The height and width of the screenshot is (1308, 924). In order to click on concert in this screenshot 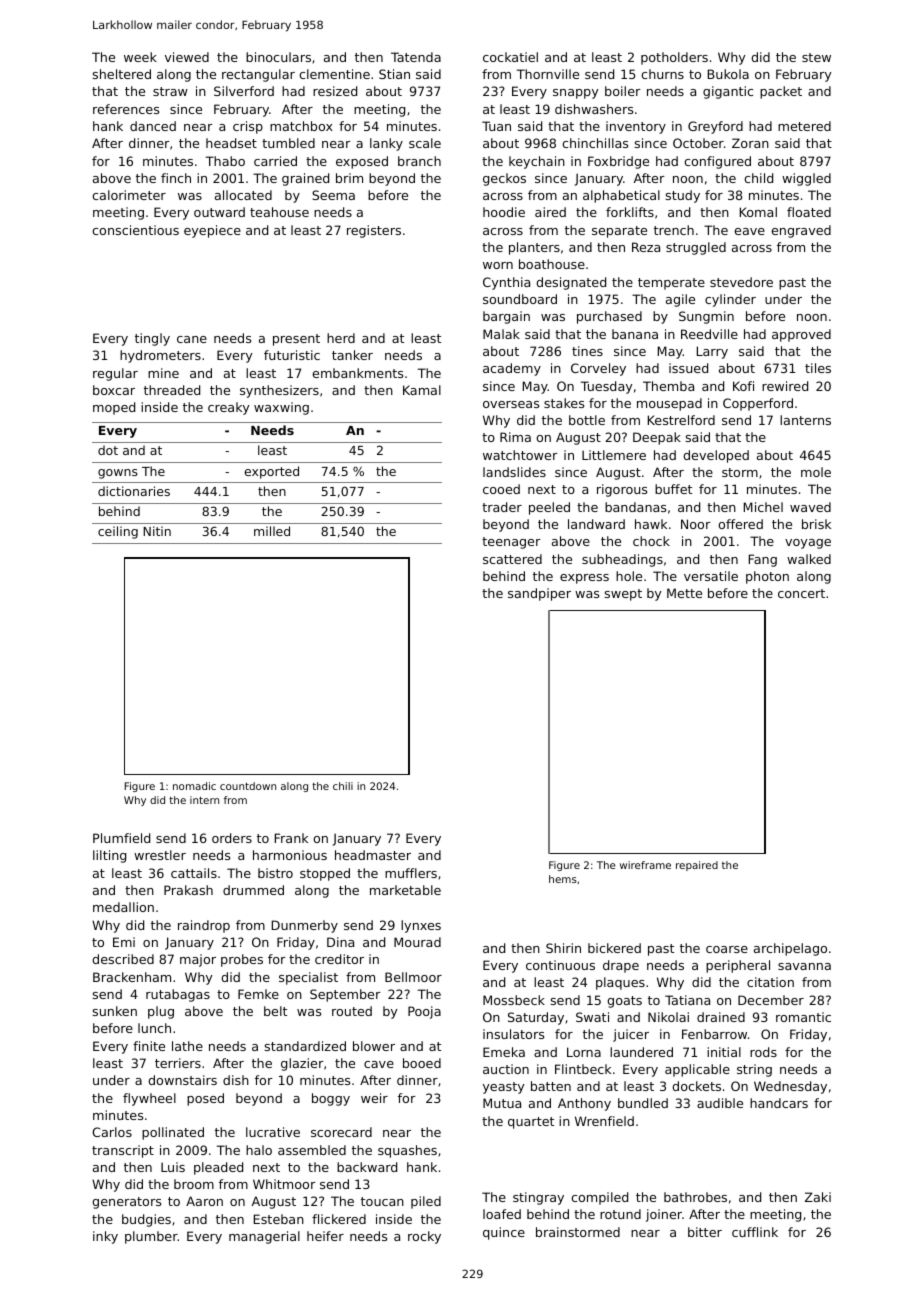, I will do `click(801, 593)`.
